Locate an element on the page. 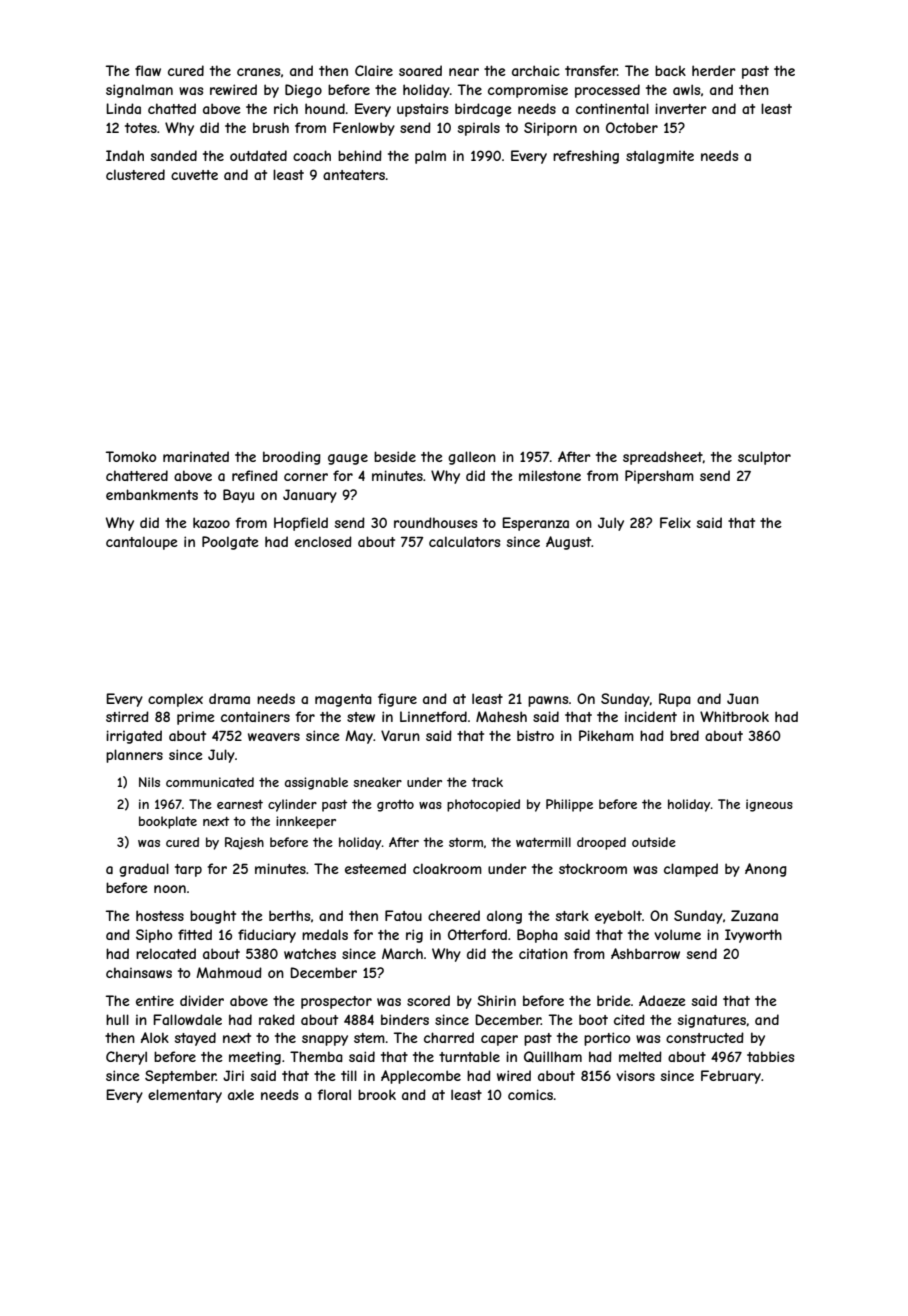 The width and height of the document is (908, 1316). Ivyworth is located at coordinates (753, 936).
